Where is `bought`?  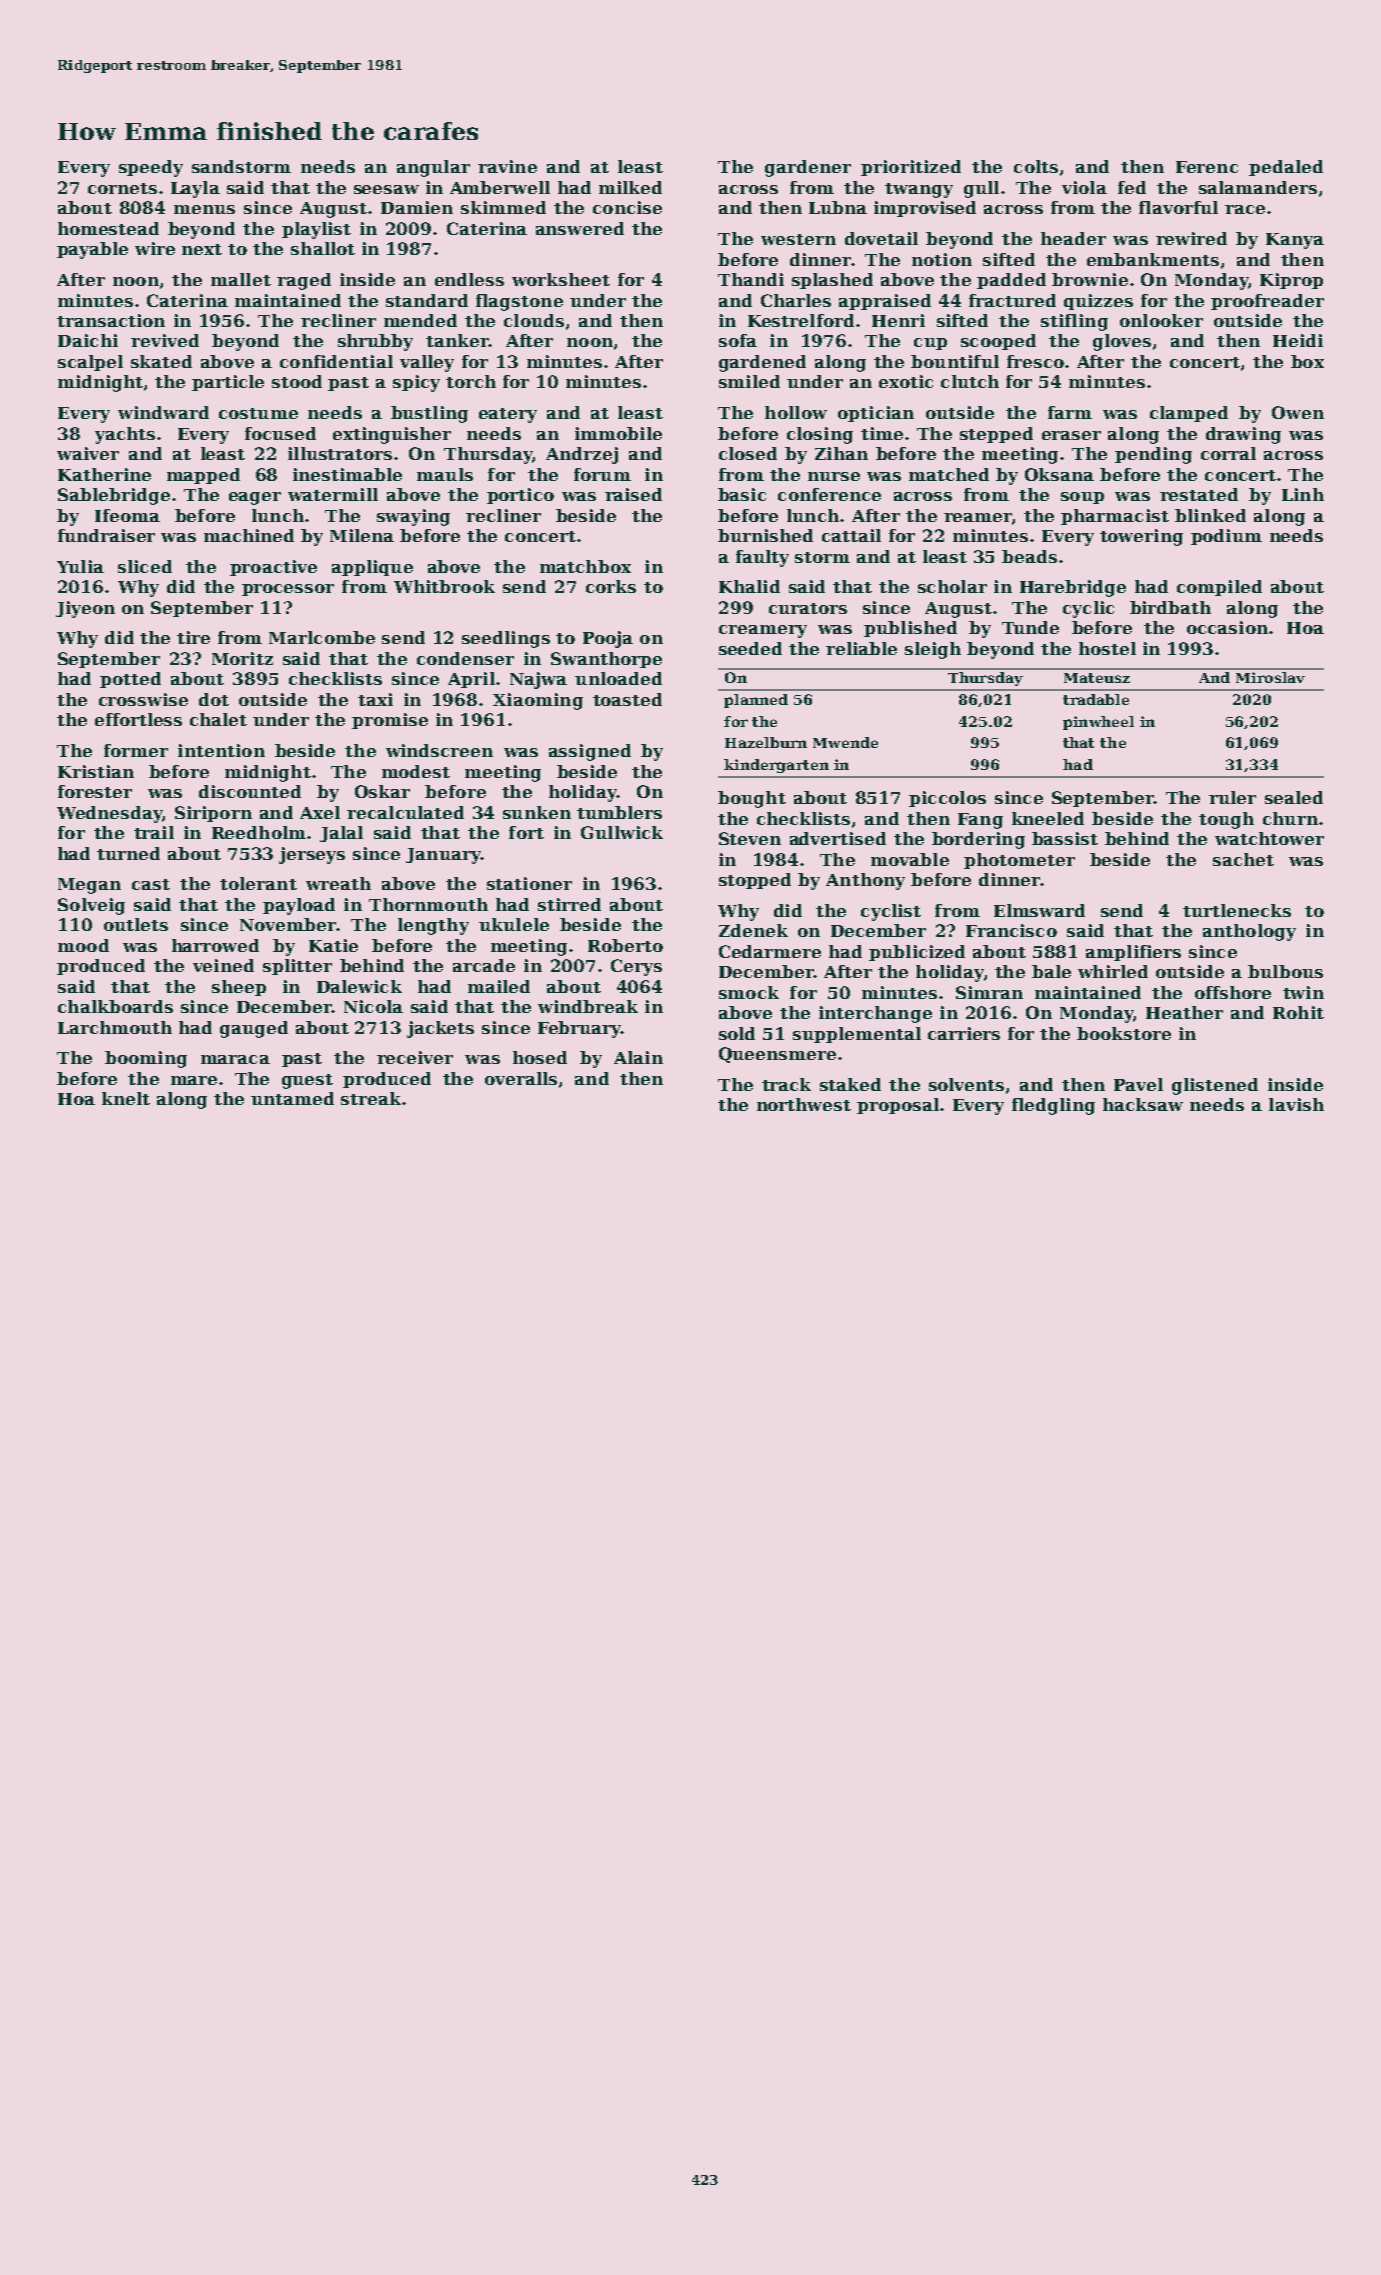
bought is located at coordinates (752, 799).
